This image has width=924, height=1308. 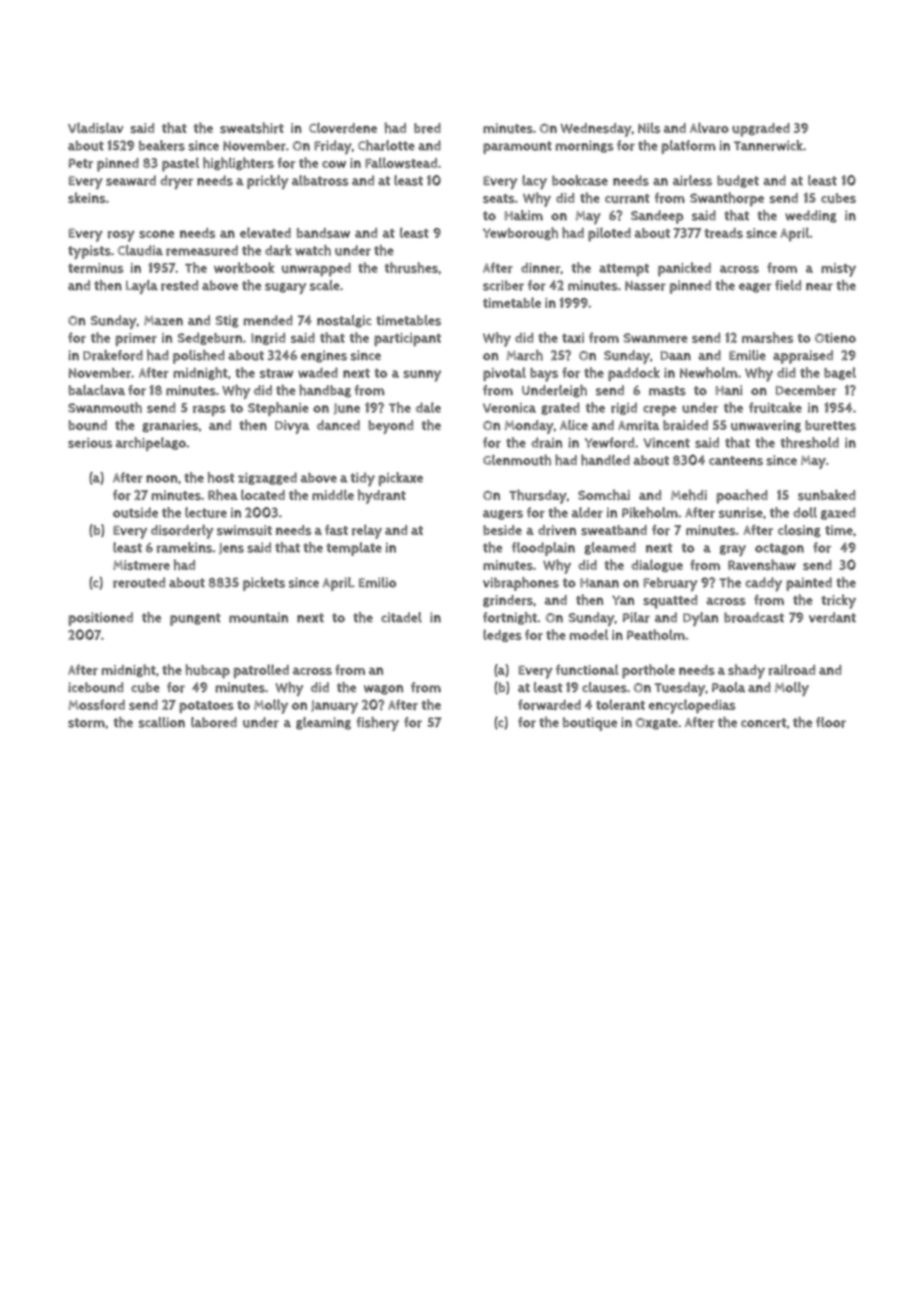 What do you see at coordinates (517, 147) in the image?
I see `paramount` at bounding box center [517, 147].
